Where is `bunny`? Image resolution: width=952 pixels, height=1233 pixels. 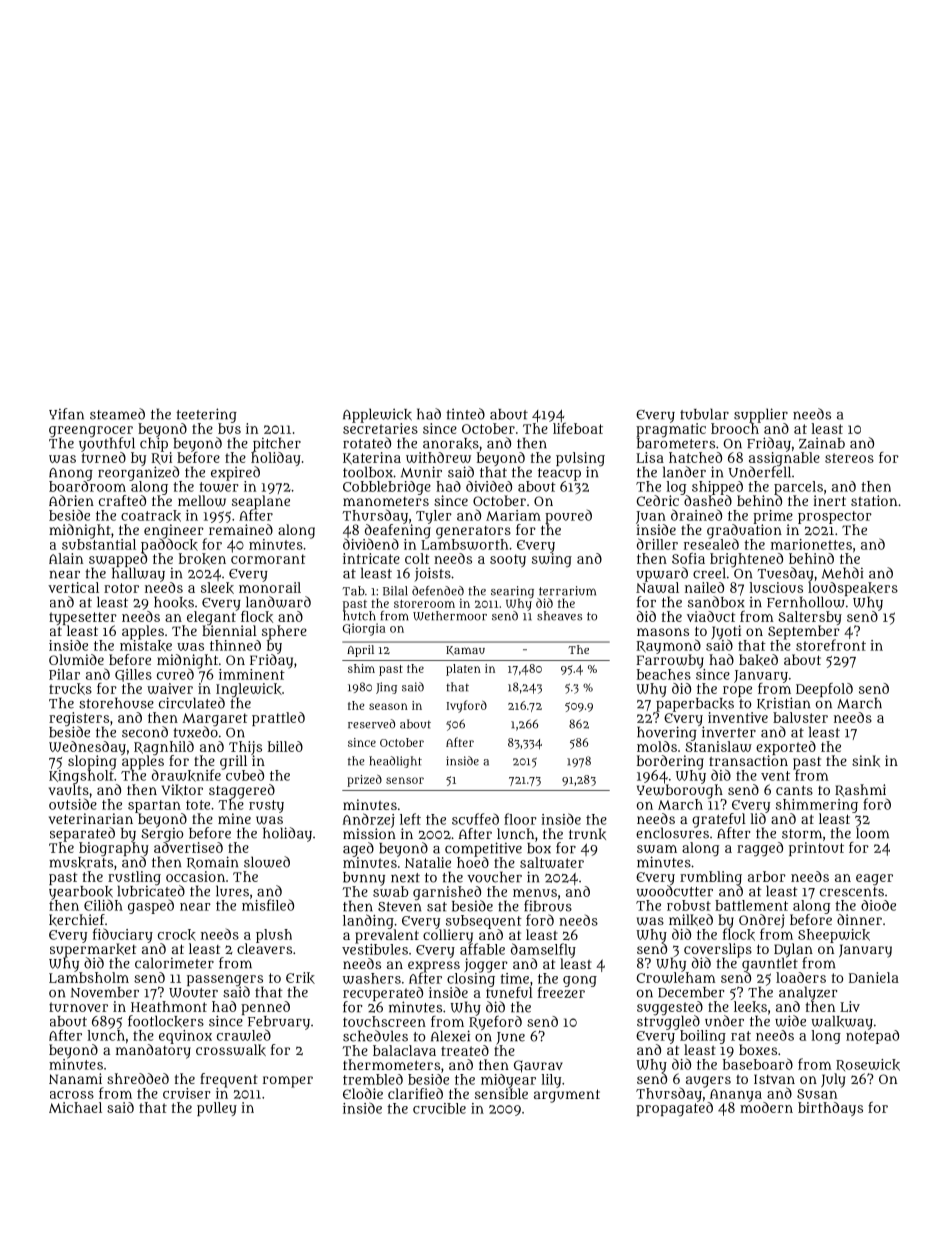
bunny is located at coordinates (364, 879).
